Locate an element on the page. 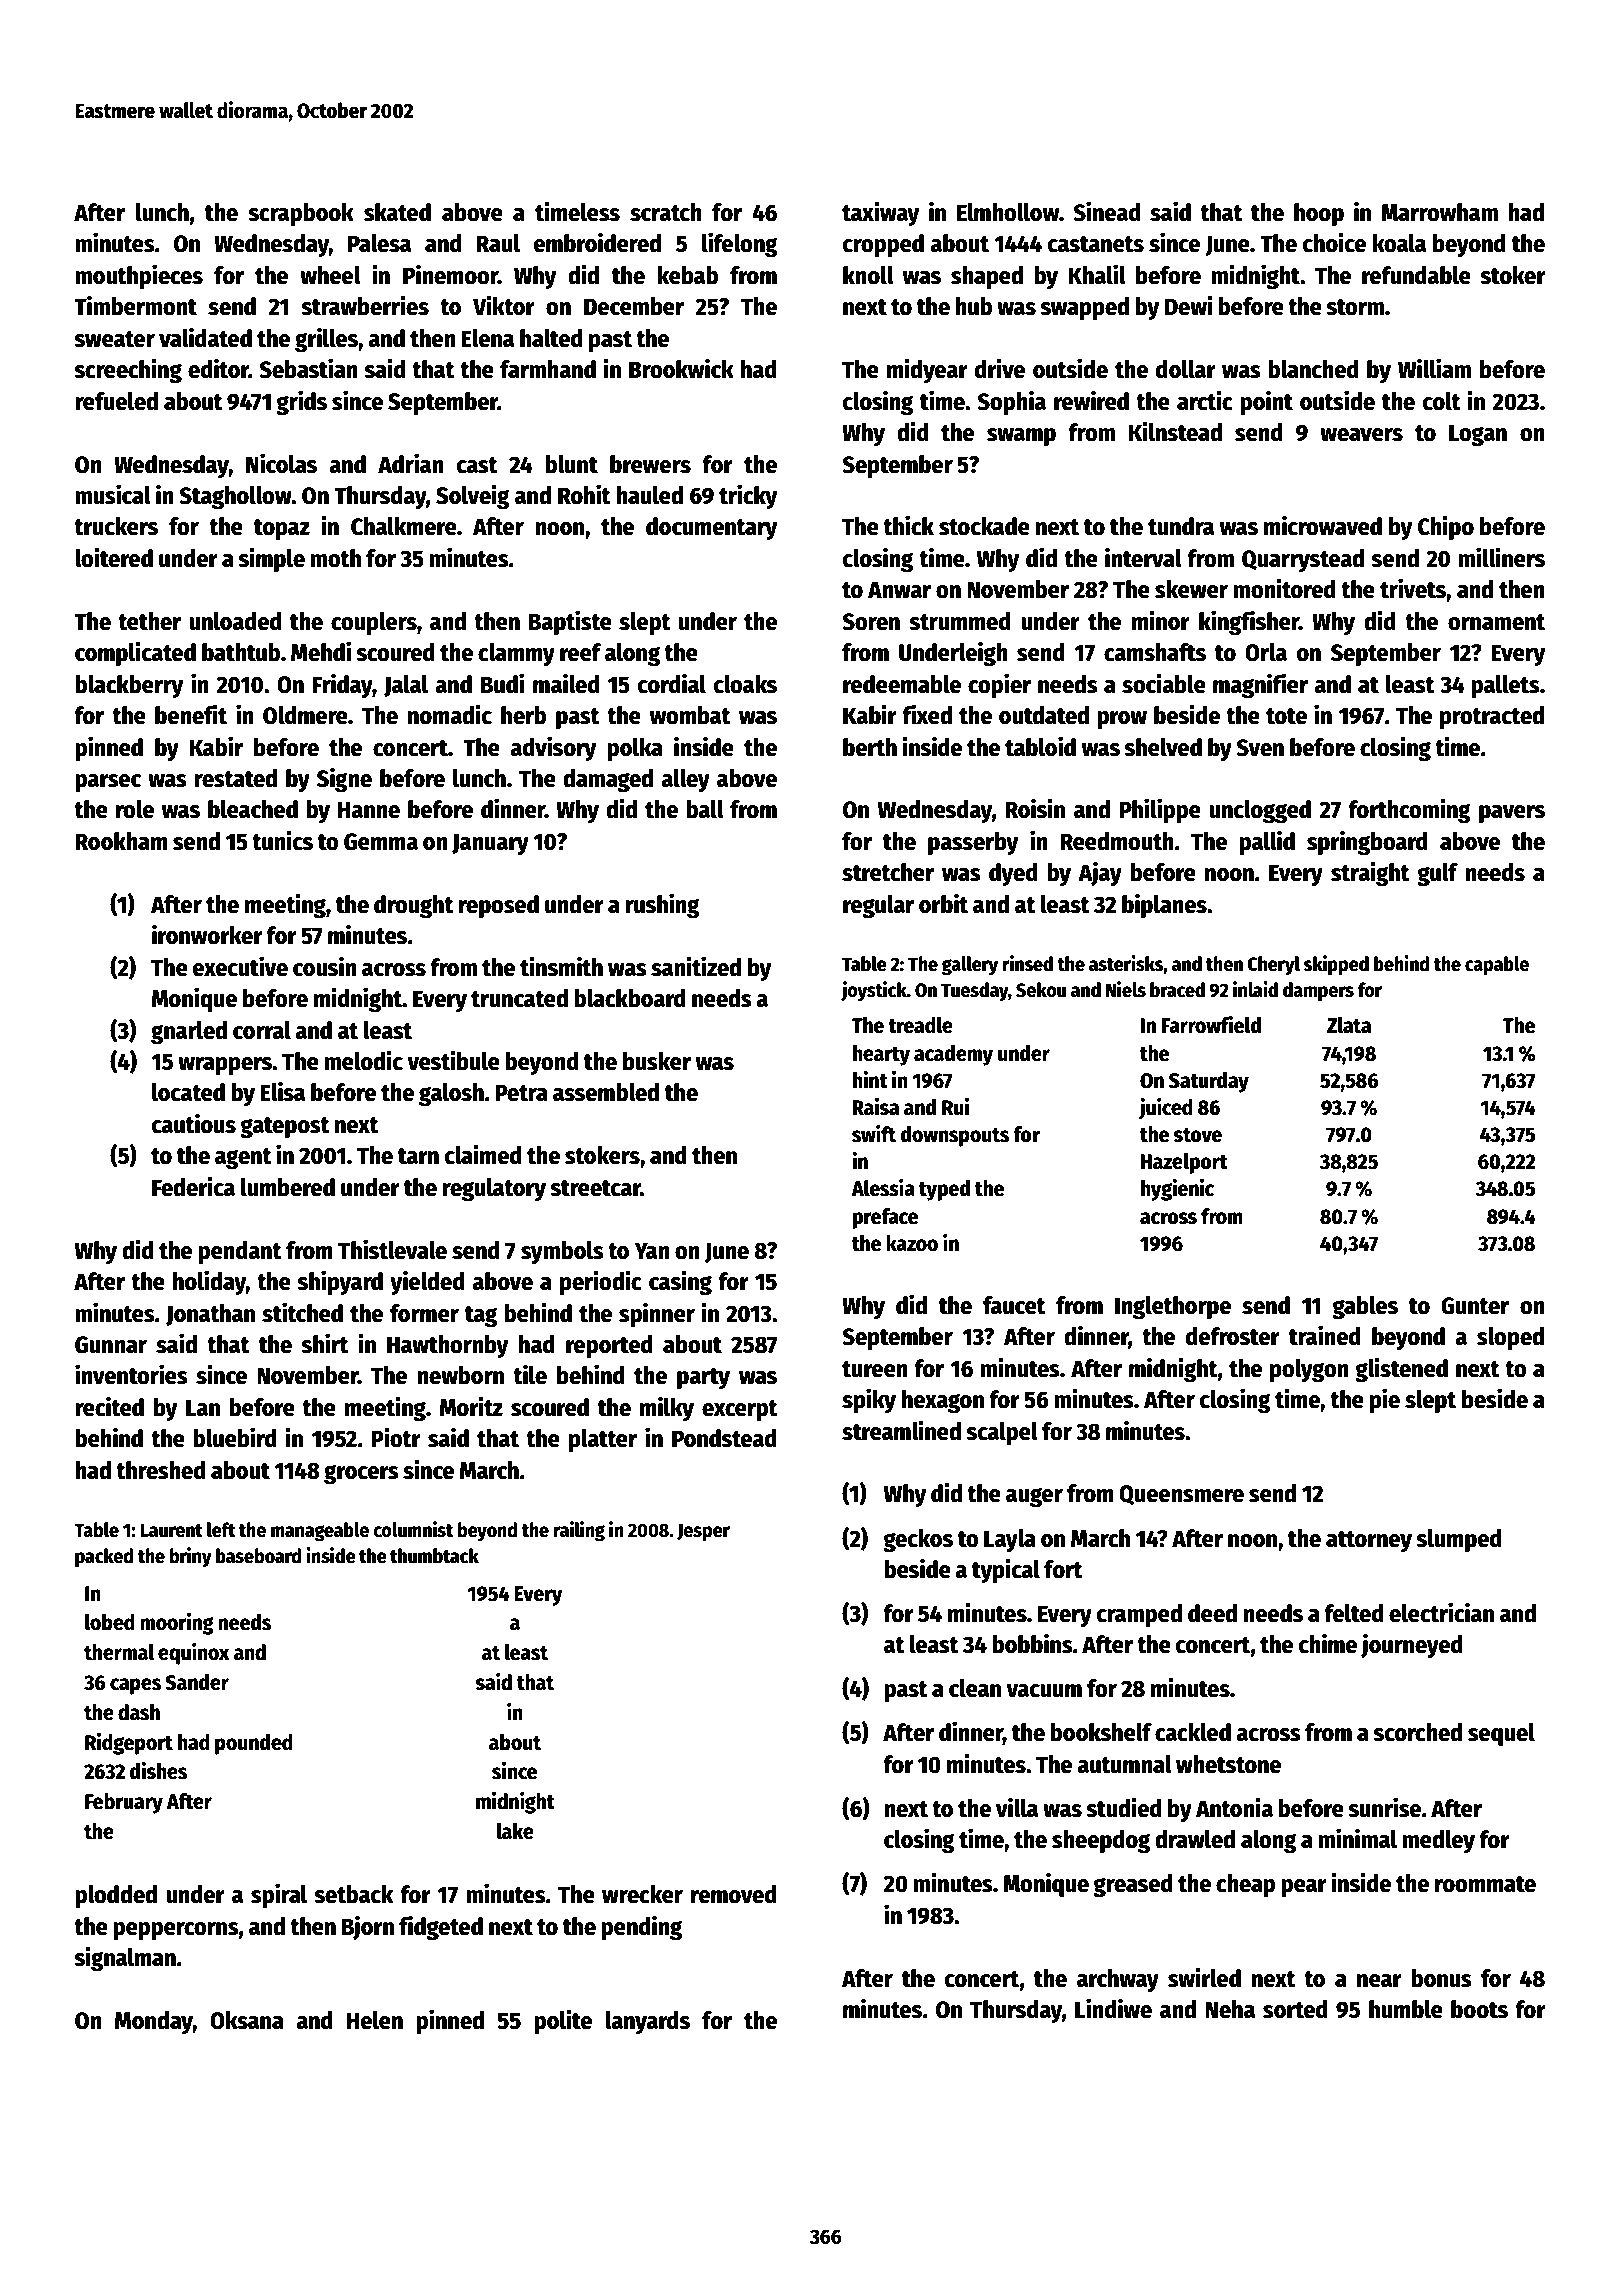 This document has width=1620, height=2292. streetcar is located at coordinates (595, 1188).
